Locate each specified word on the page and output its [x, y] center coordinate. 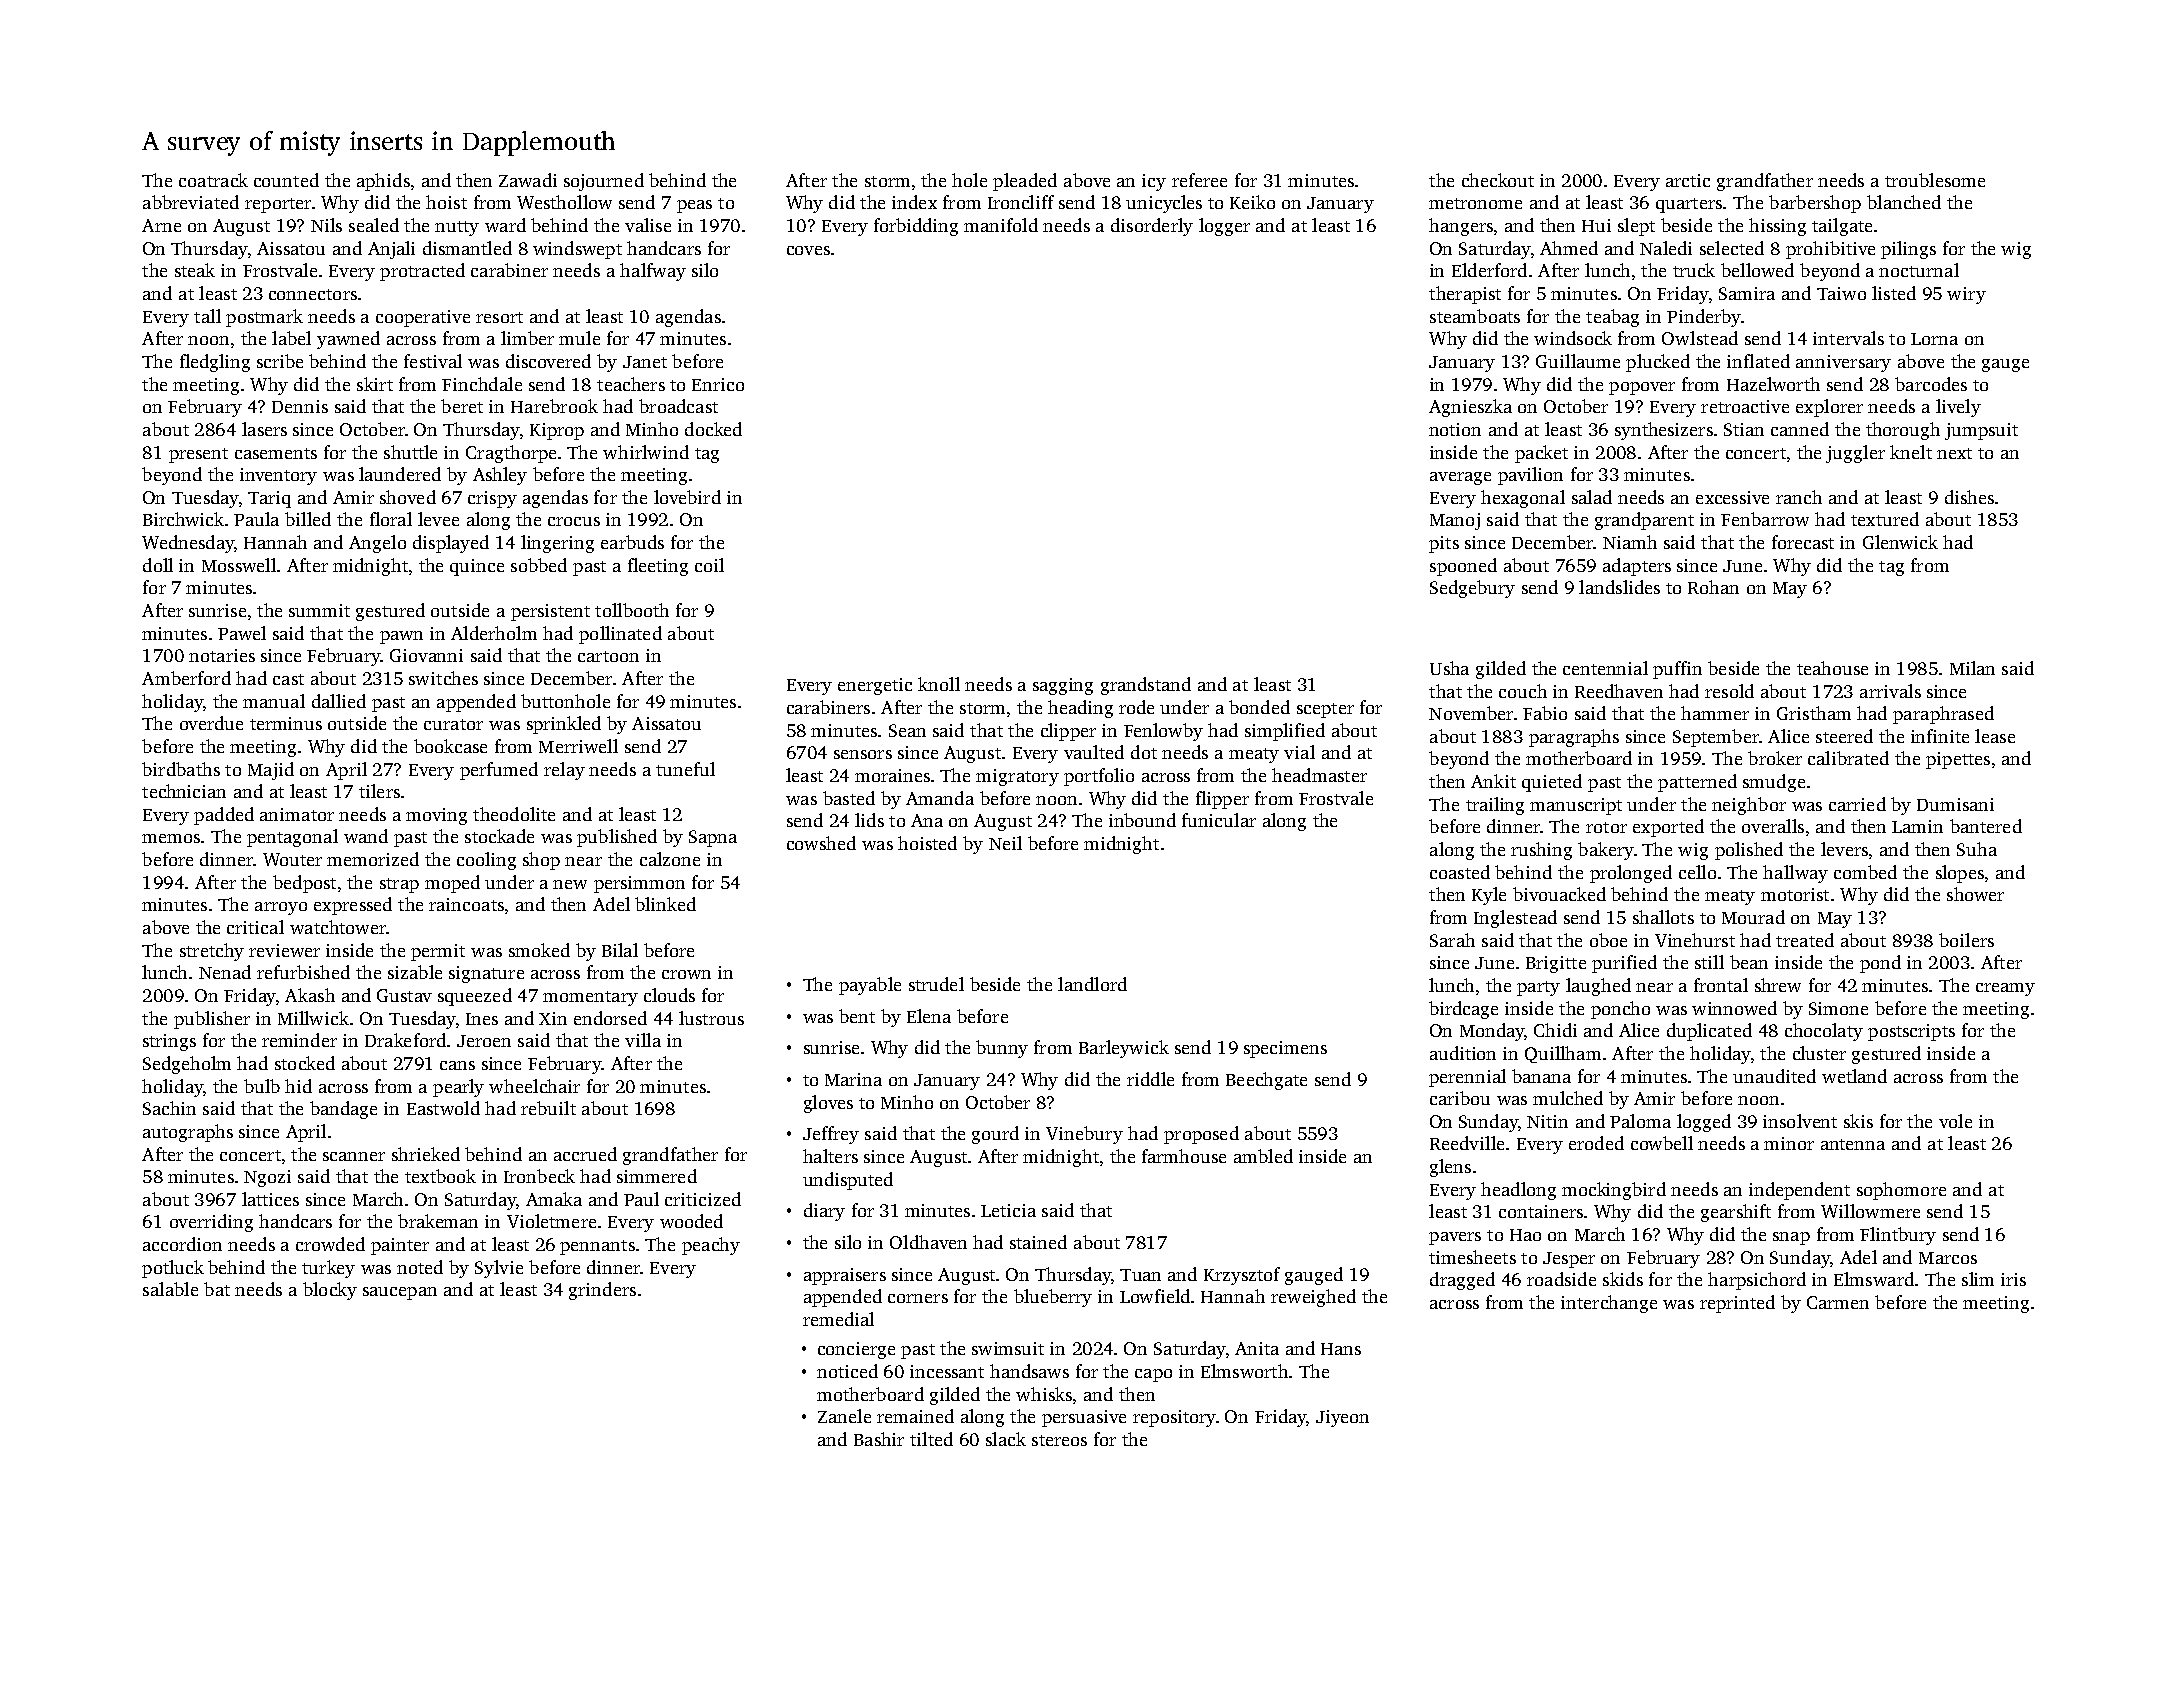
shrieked [426, 1154]
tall [207, 316]
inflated [1758, 361]
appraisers [845, 1276]
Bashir [879, 1439]
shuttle [410, 452]
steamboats [1475, 316]
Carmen [1838, 1302]
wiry [1966, 295]
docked [713, 429]
